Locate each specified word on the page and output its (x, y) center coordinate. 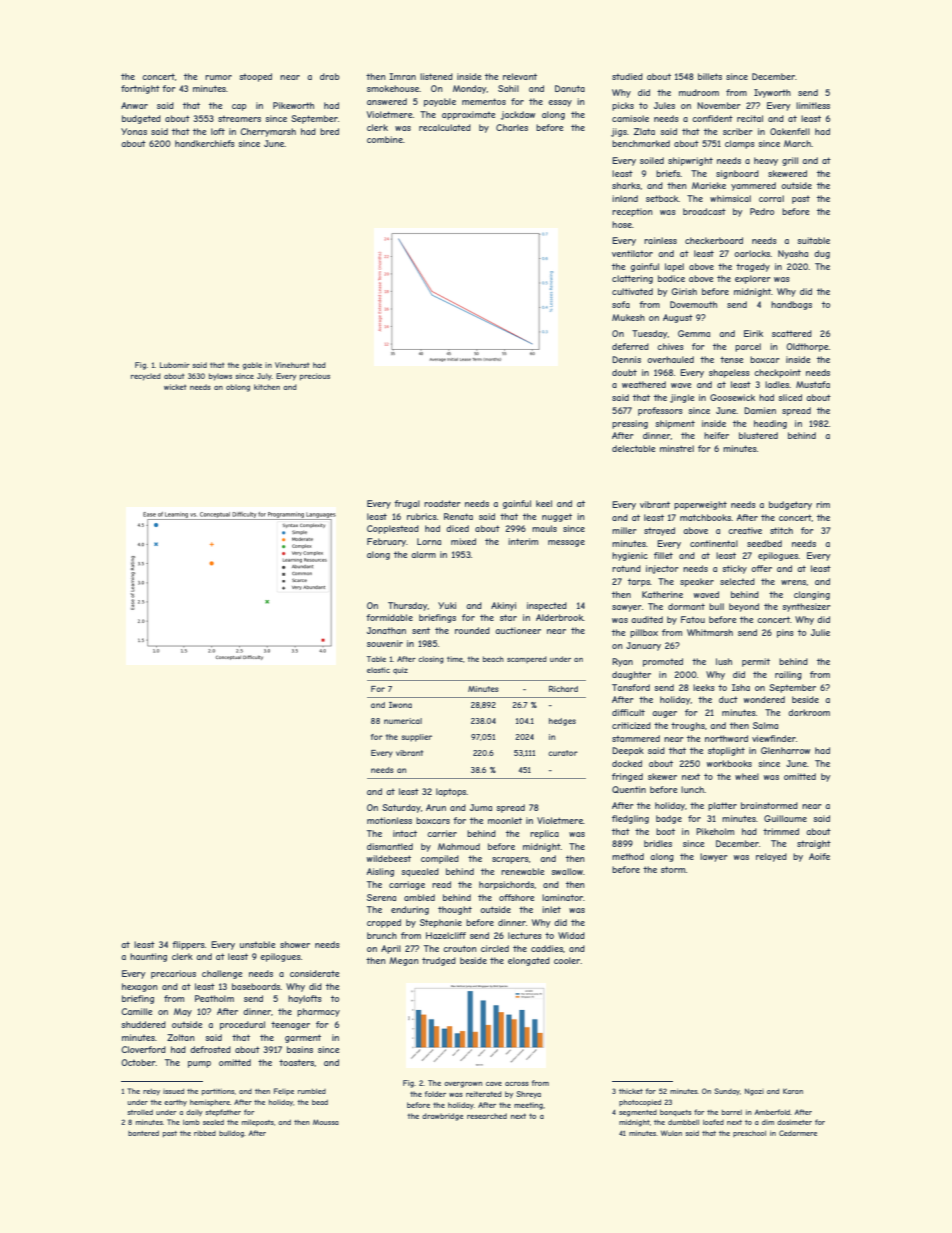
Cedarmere (798, 1133)
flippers (188, 945)
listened (436, 76)
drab (330, 76)
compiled (440, 859)
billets (710, 76)
